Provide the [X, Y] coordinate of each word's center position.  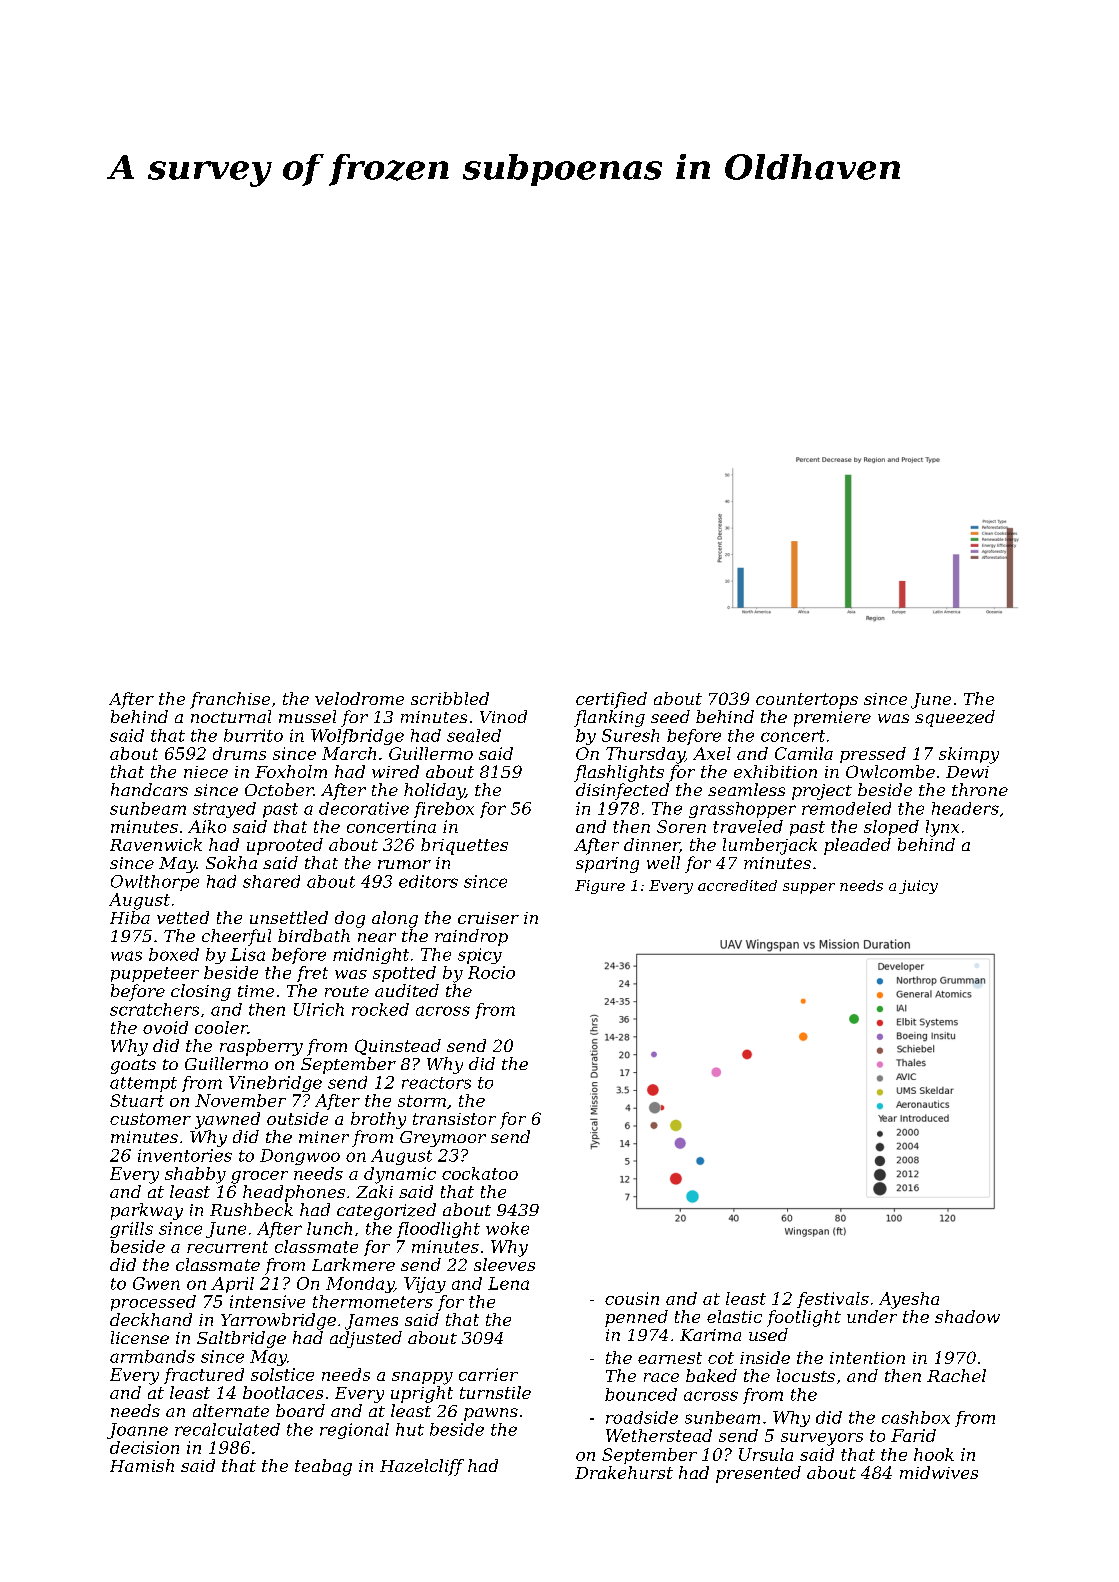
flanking [609, 718]
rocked [380, 1009]
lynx [942, 828]
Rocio [491, 972]
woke [507, 1228]
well [663, 862]
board [300, 1410]
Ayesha [909, 1300]
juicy [918, 887]
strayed [224, 810]
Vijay [425, 1285]
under [872, 1316]
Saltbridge [241, 1339]
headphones [294, 1193]
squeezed [955, 718]
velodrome [359, 698]
